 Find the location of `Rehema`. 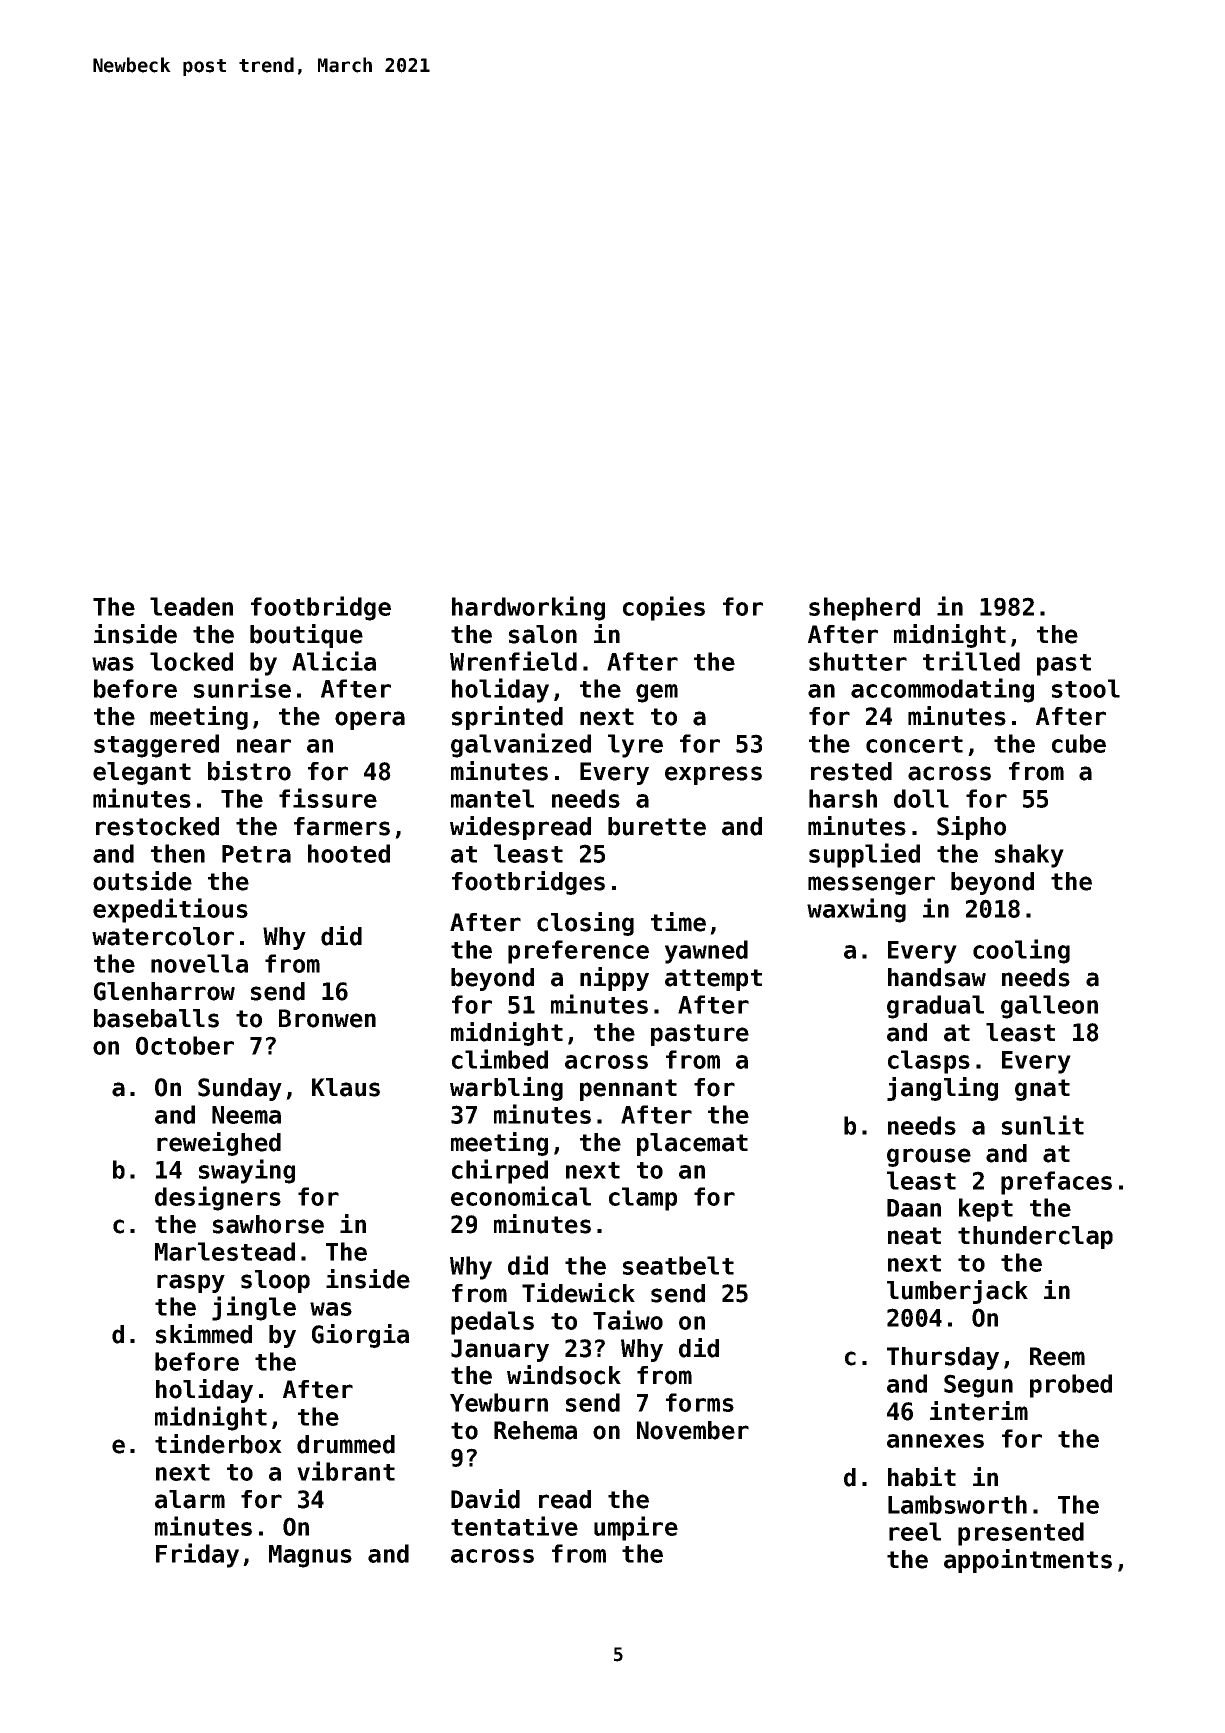

Rehema is located at coordinates (535, 1430).
